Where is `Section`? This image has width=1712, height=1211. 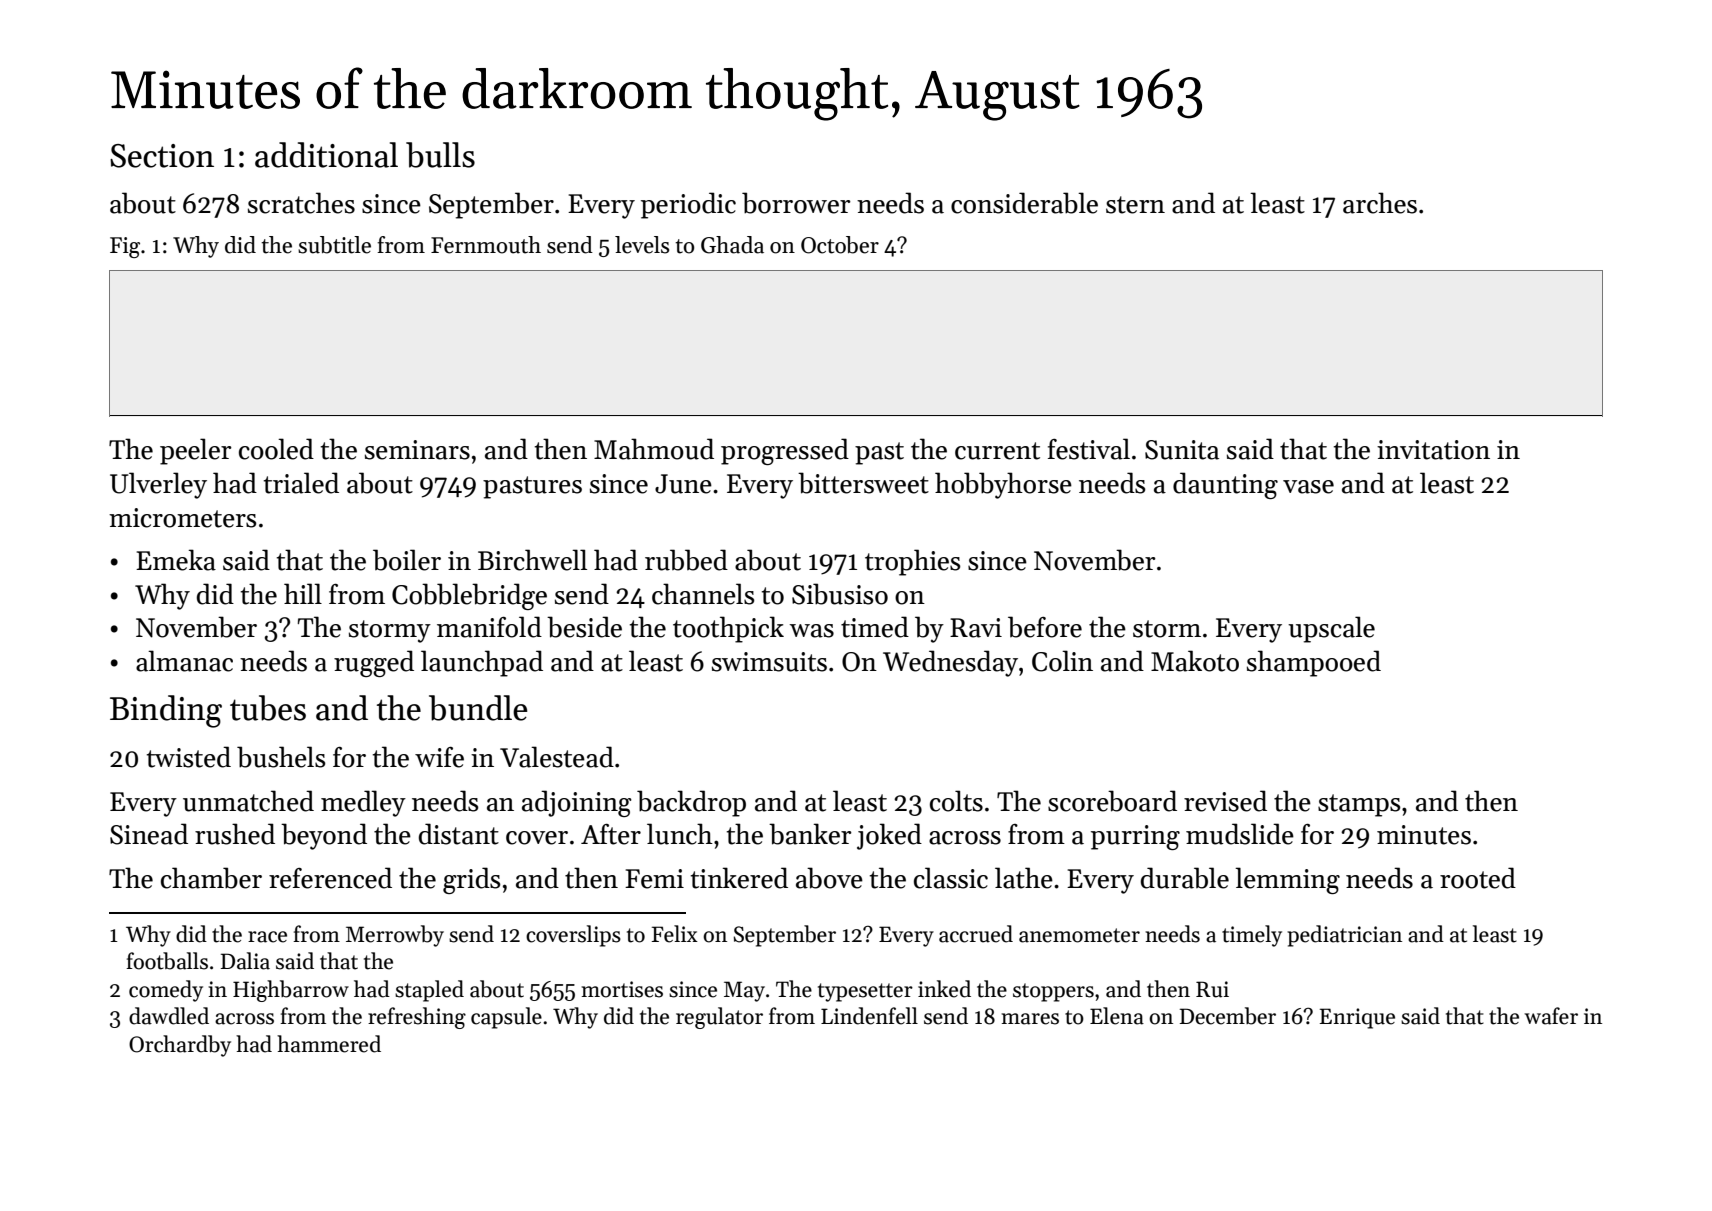
Section is located at coordinates (162, 156).
